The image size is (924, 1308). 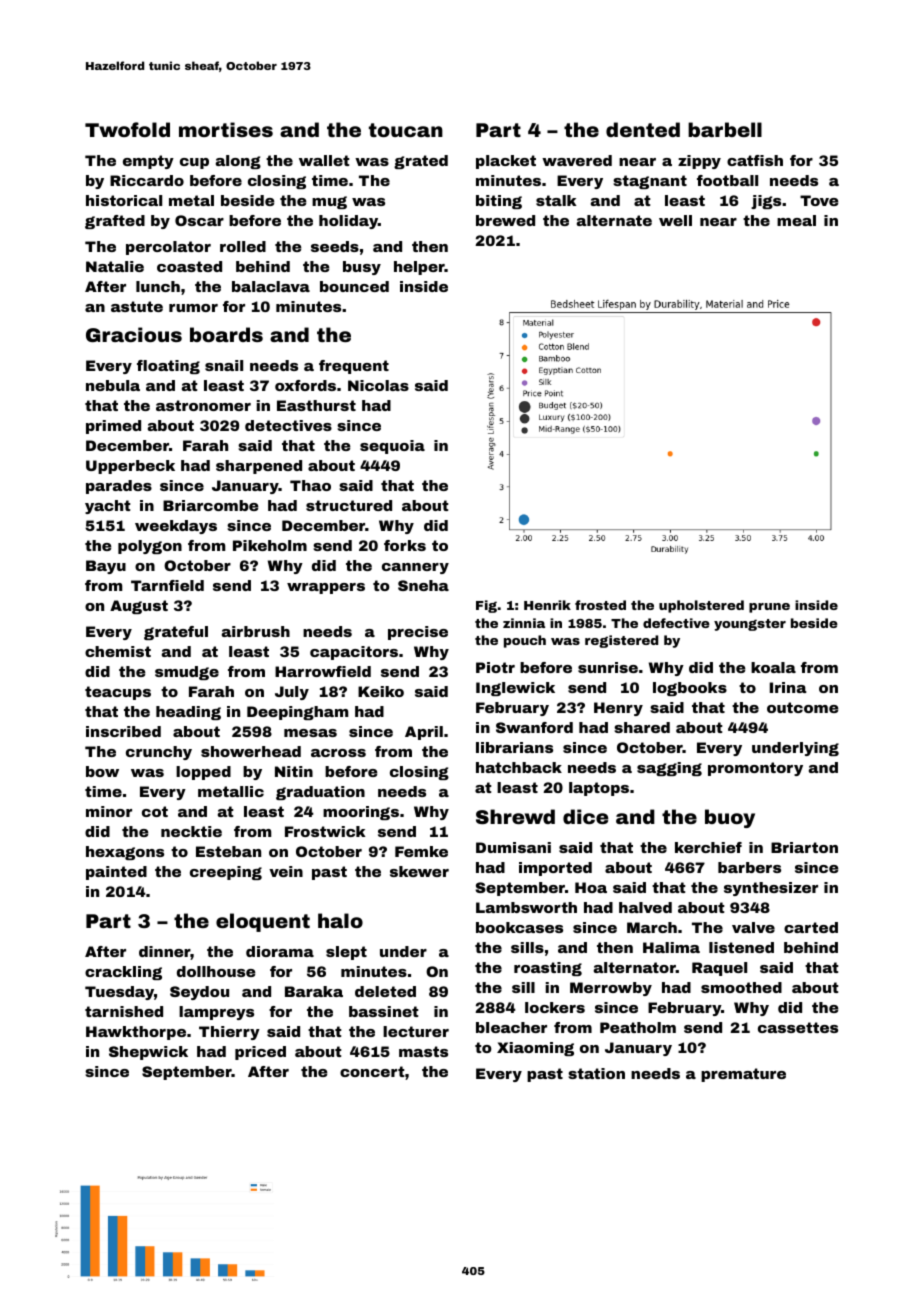 What do you see at coordinates (229, 1033) in the image?
I see `Thierry` at bounding box center [229, 1033].
